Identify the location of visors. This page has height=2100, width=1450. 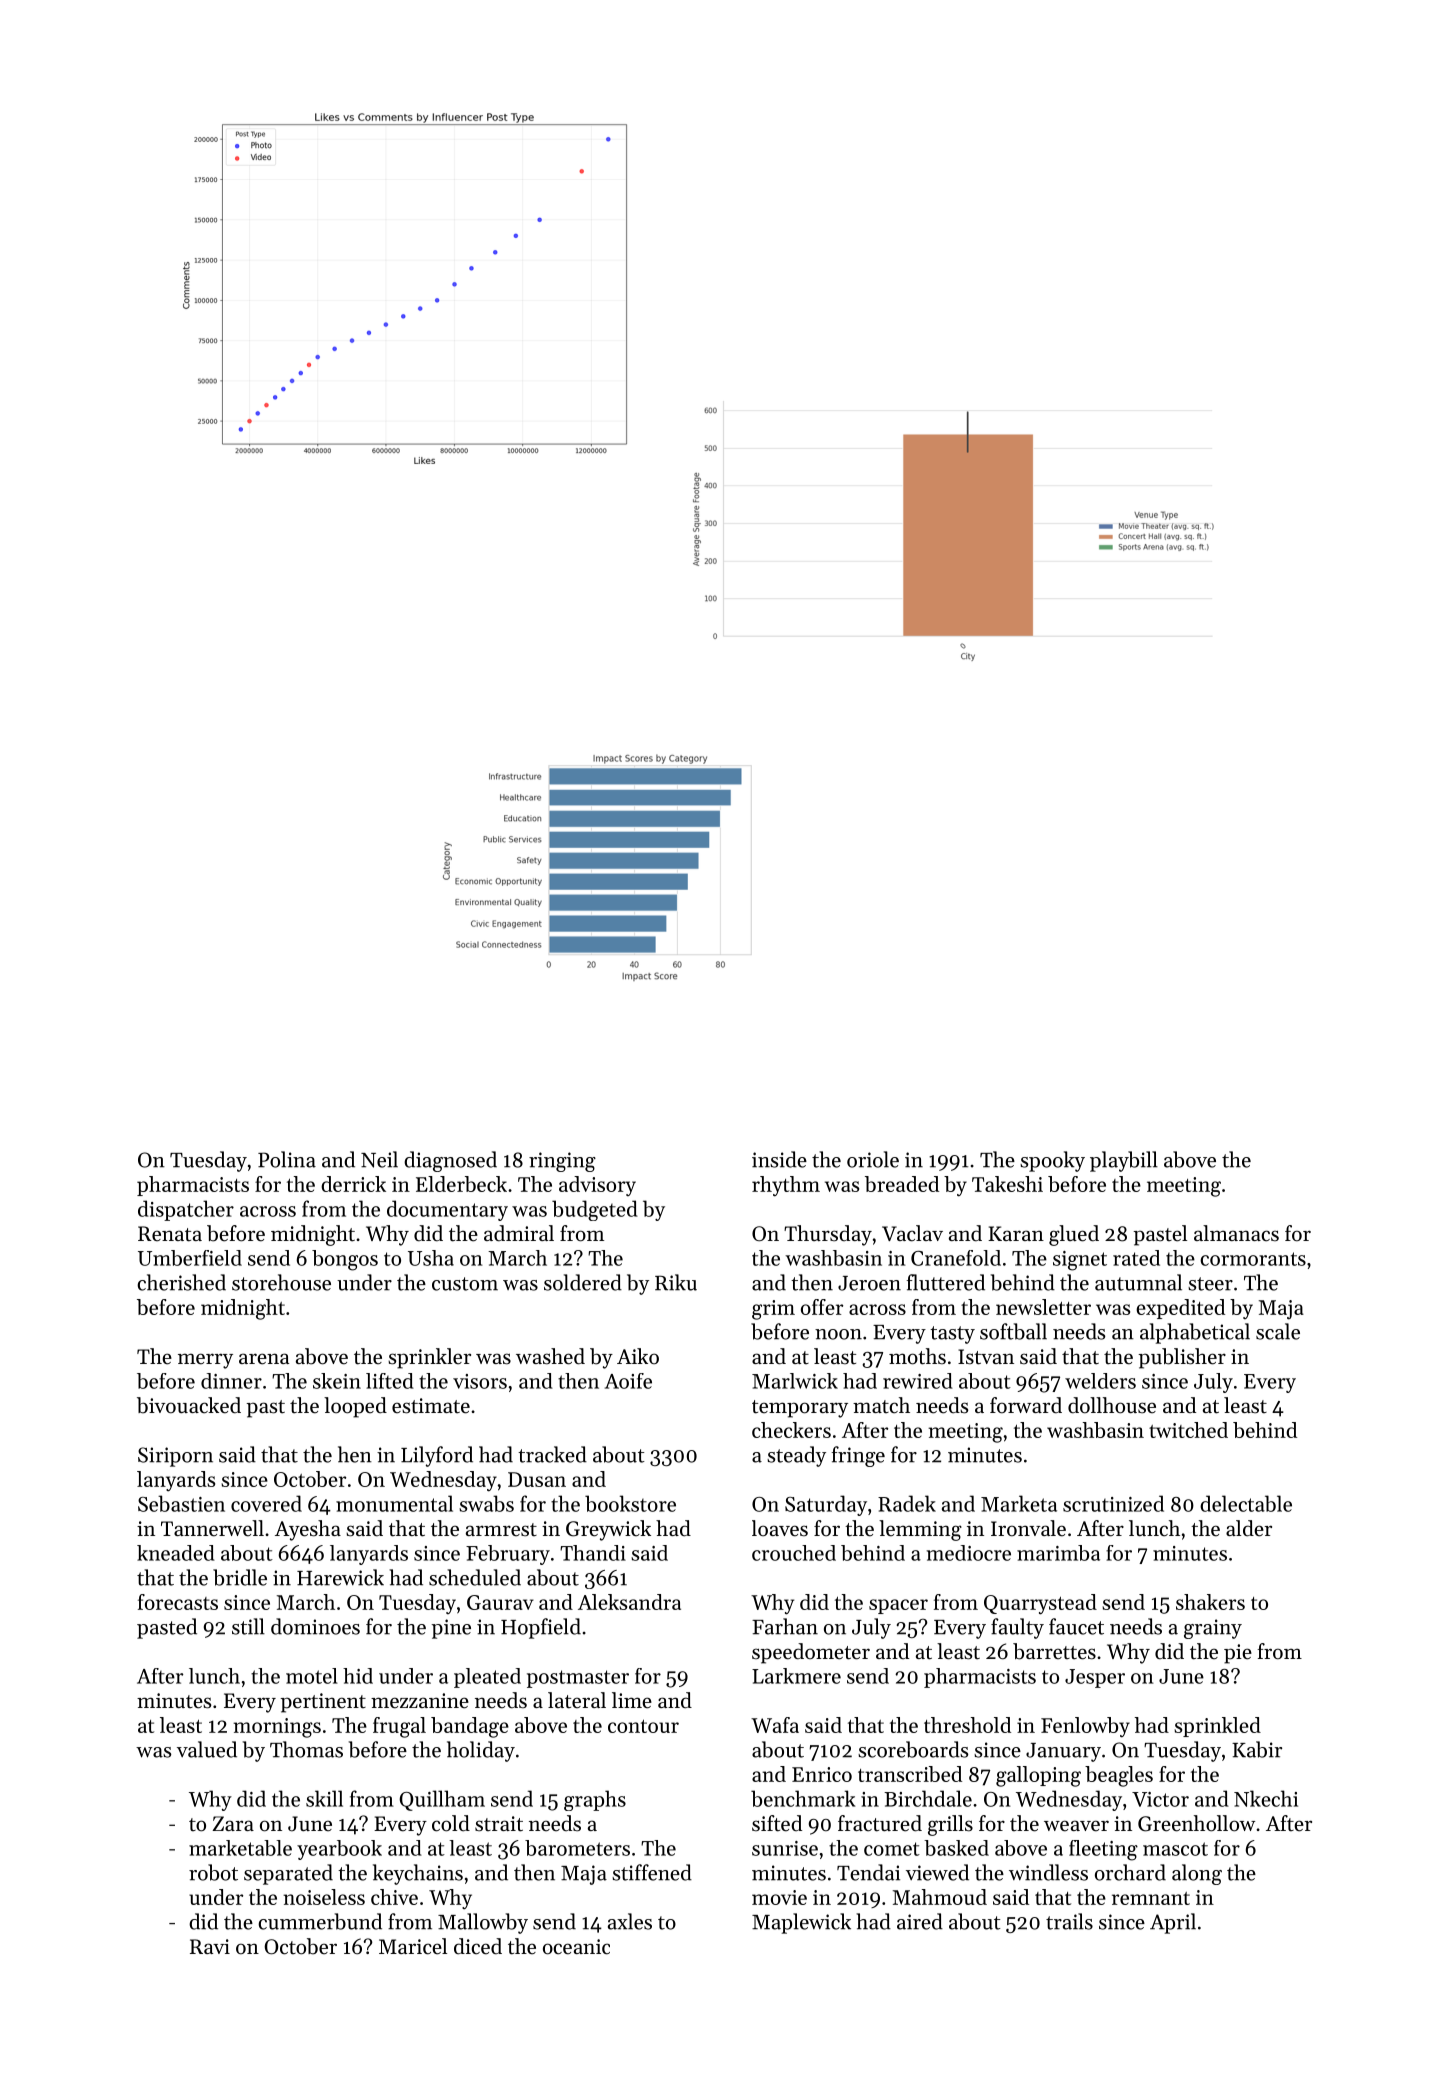
(480, 1381).
